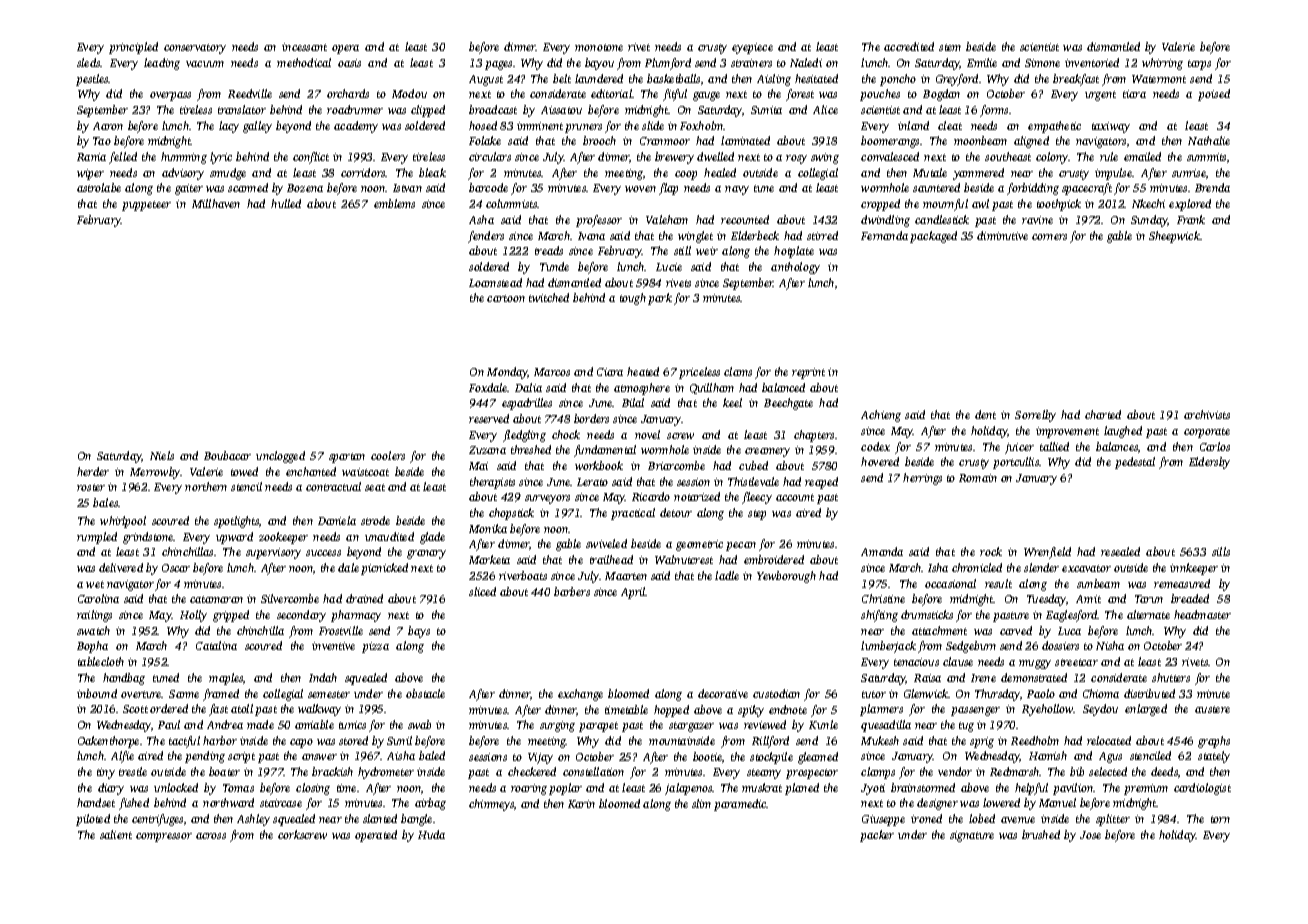  What do you see at coordinates (1123, 432) in the screenshot?
I see `laughed` at bounding box center [1123, 432].
